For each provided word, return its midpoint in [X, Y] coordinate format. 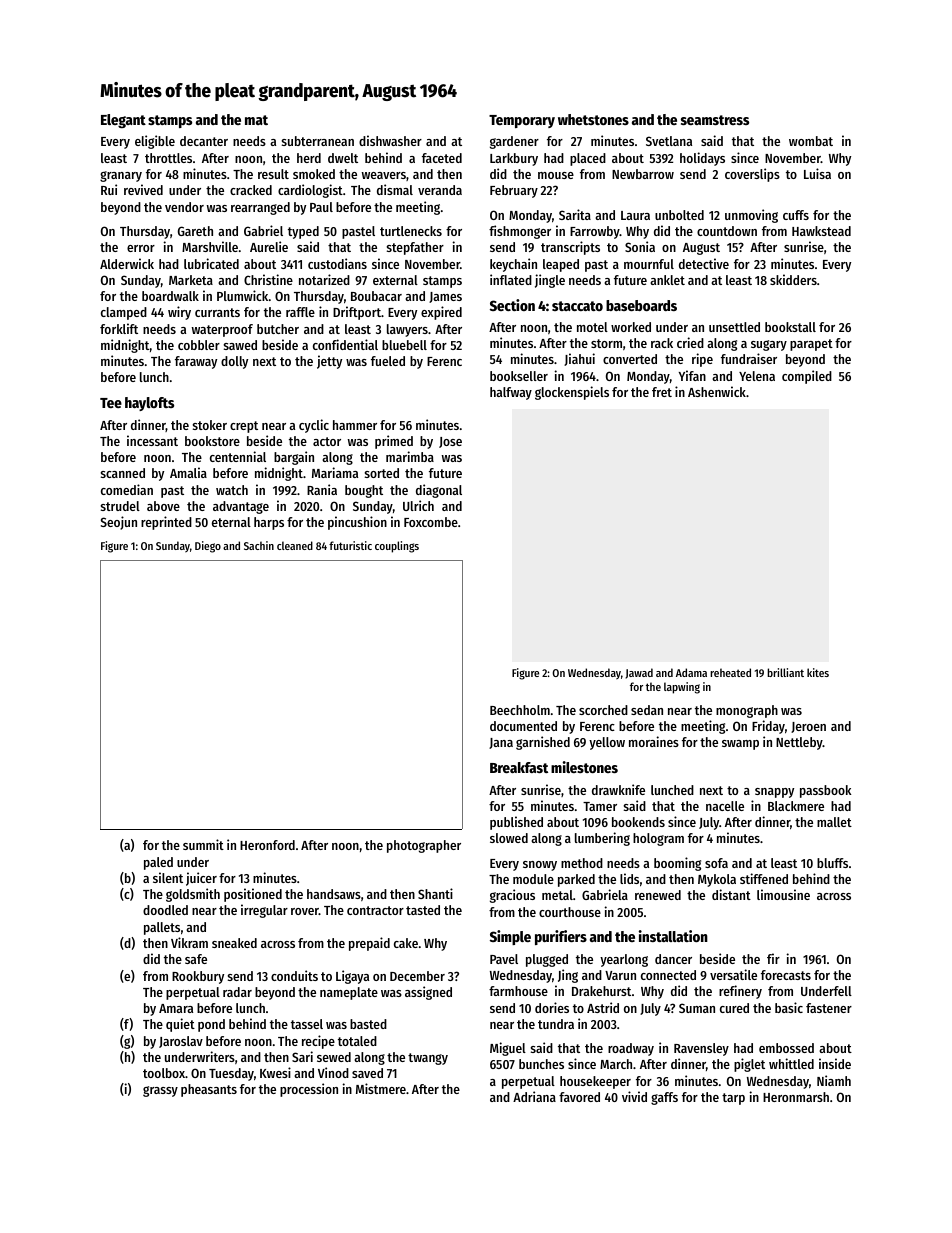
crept [244, 427]
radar [237, 992]
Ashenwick [717, 391]
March [616, 1064]
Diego [208, 547]
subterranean [318, 141]
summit [203, 844]
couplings [397, 547]
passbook [825, 791]
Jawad [639, 673]
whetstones [593, 119]
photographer [424, 846]
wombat [811, 141]
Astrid [603, 1007]
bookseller [519, 376]
